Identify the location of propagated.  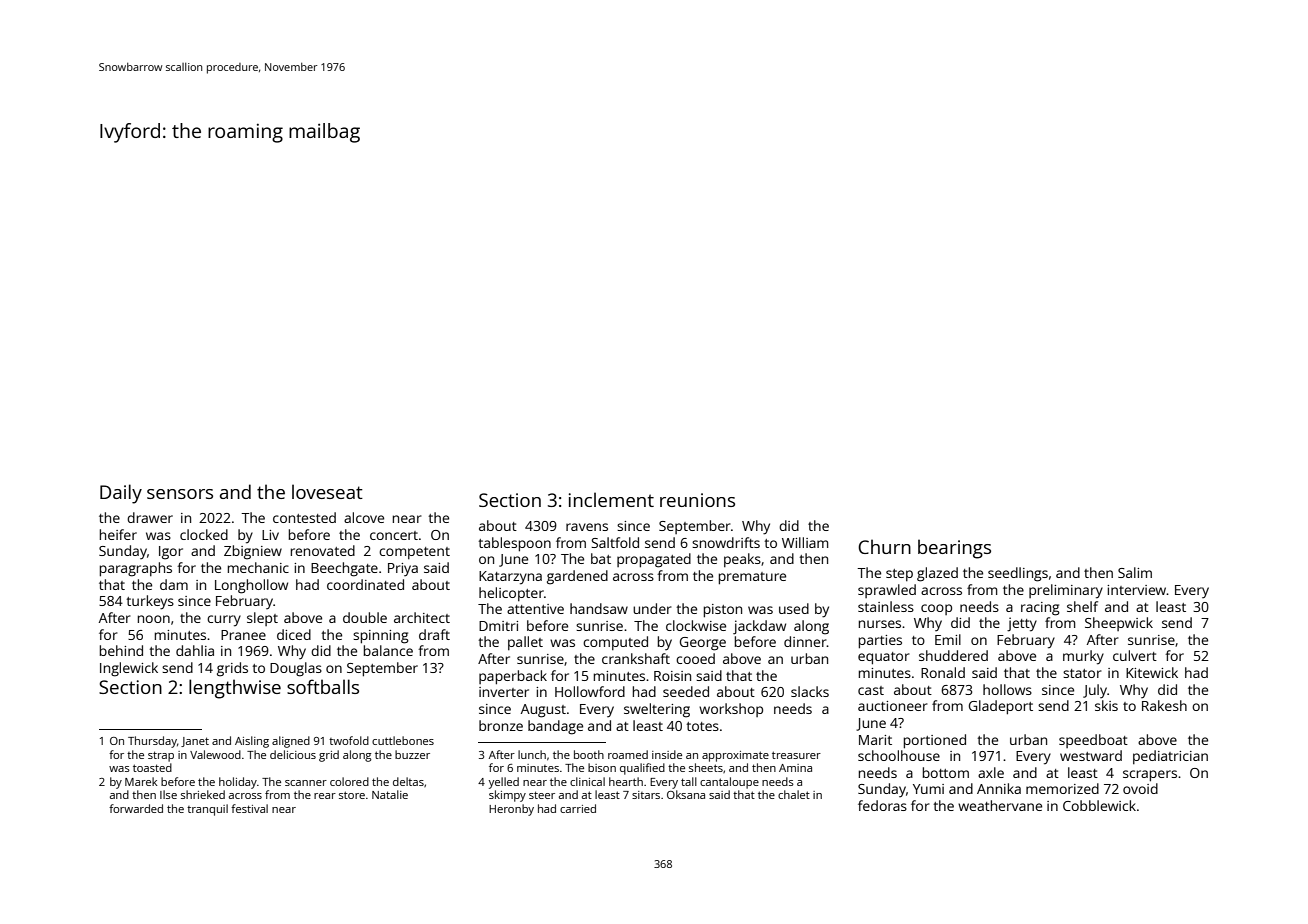
(654, 560).
